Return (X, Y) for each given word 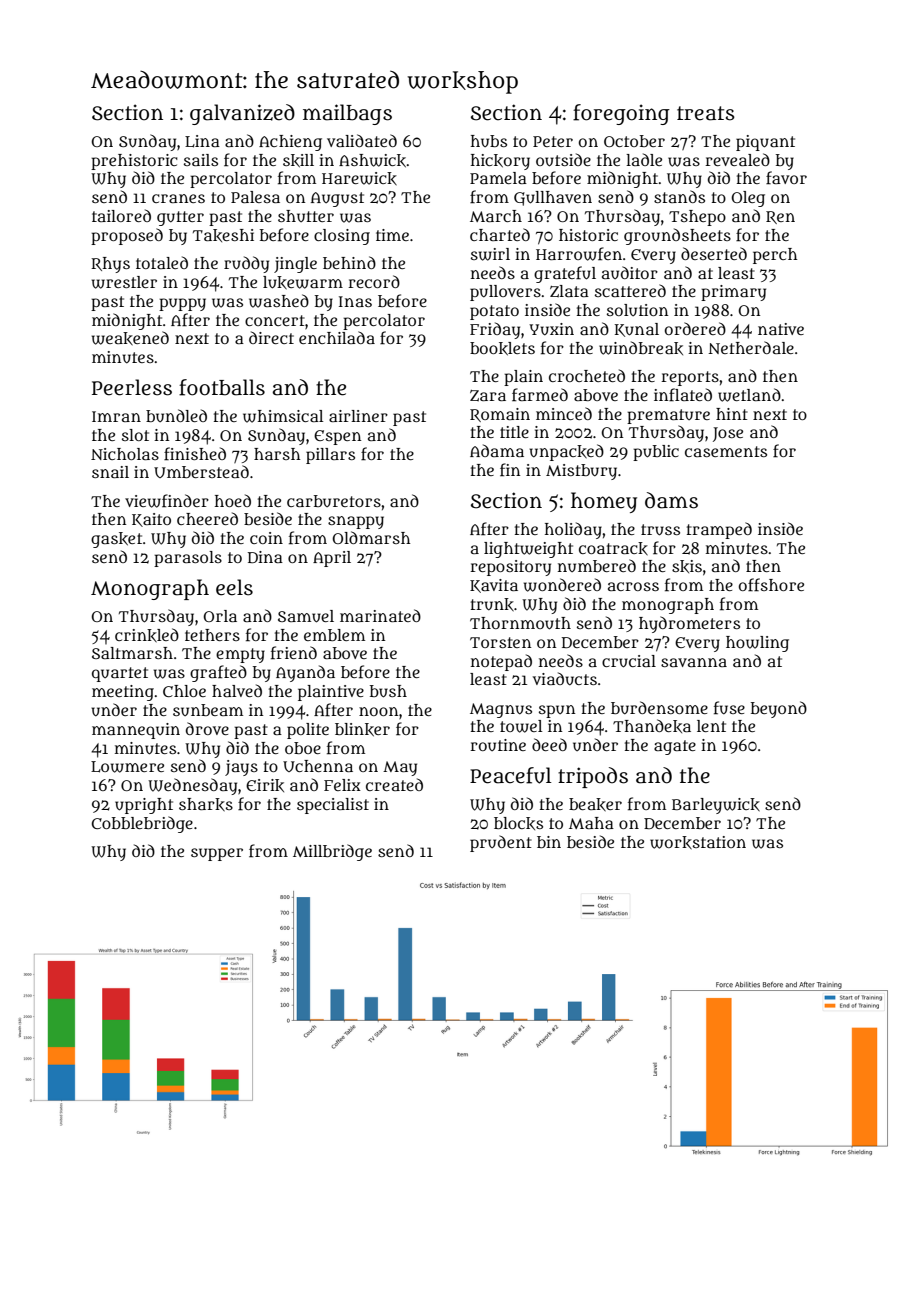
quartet (120, 674)
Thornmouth (520, 623)
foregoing (621, 114)
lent (711, 726)
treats (706, 113)
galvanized (242, 114)
